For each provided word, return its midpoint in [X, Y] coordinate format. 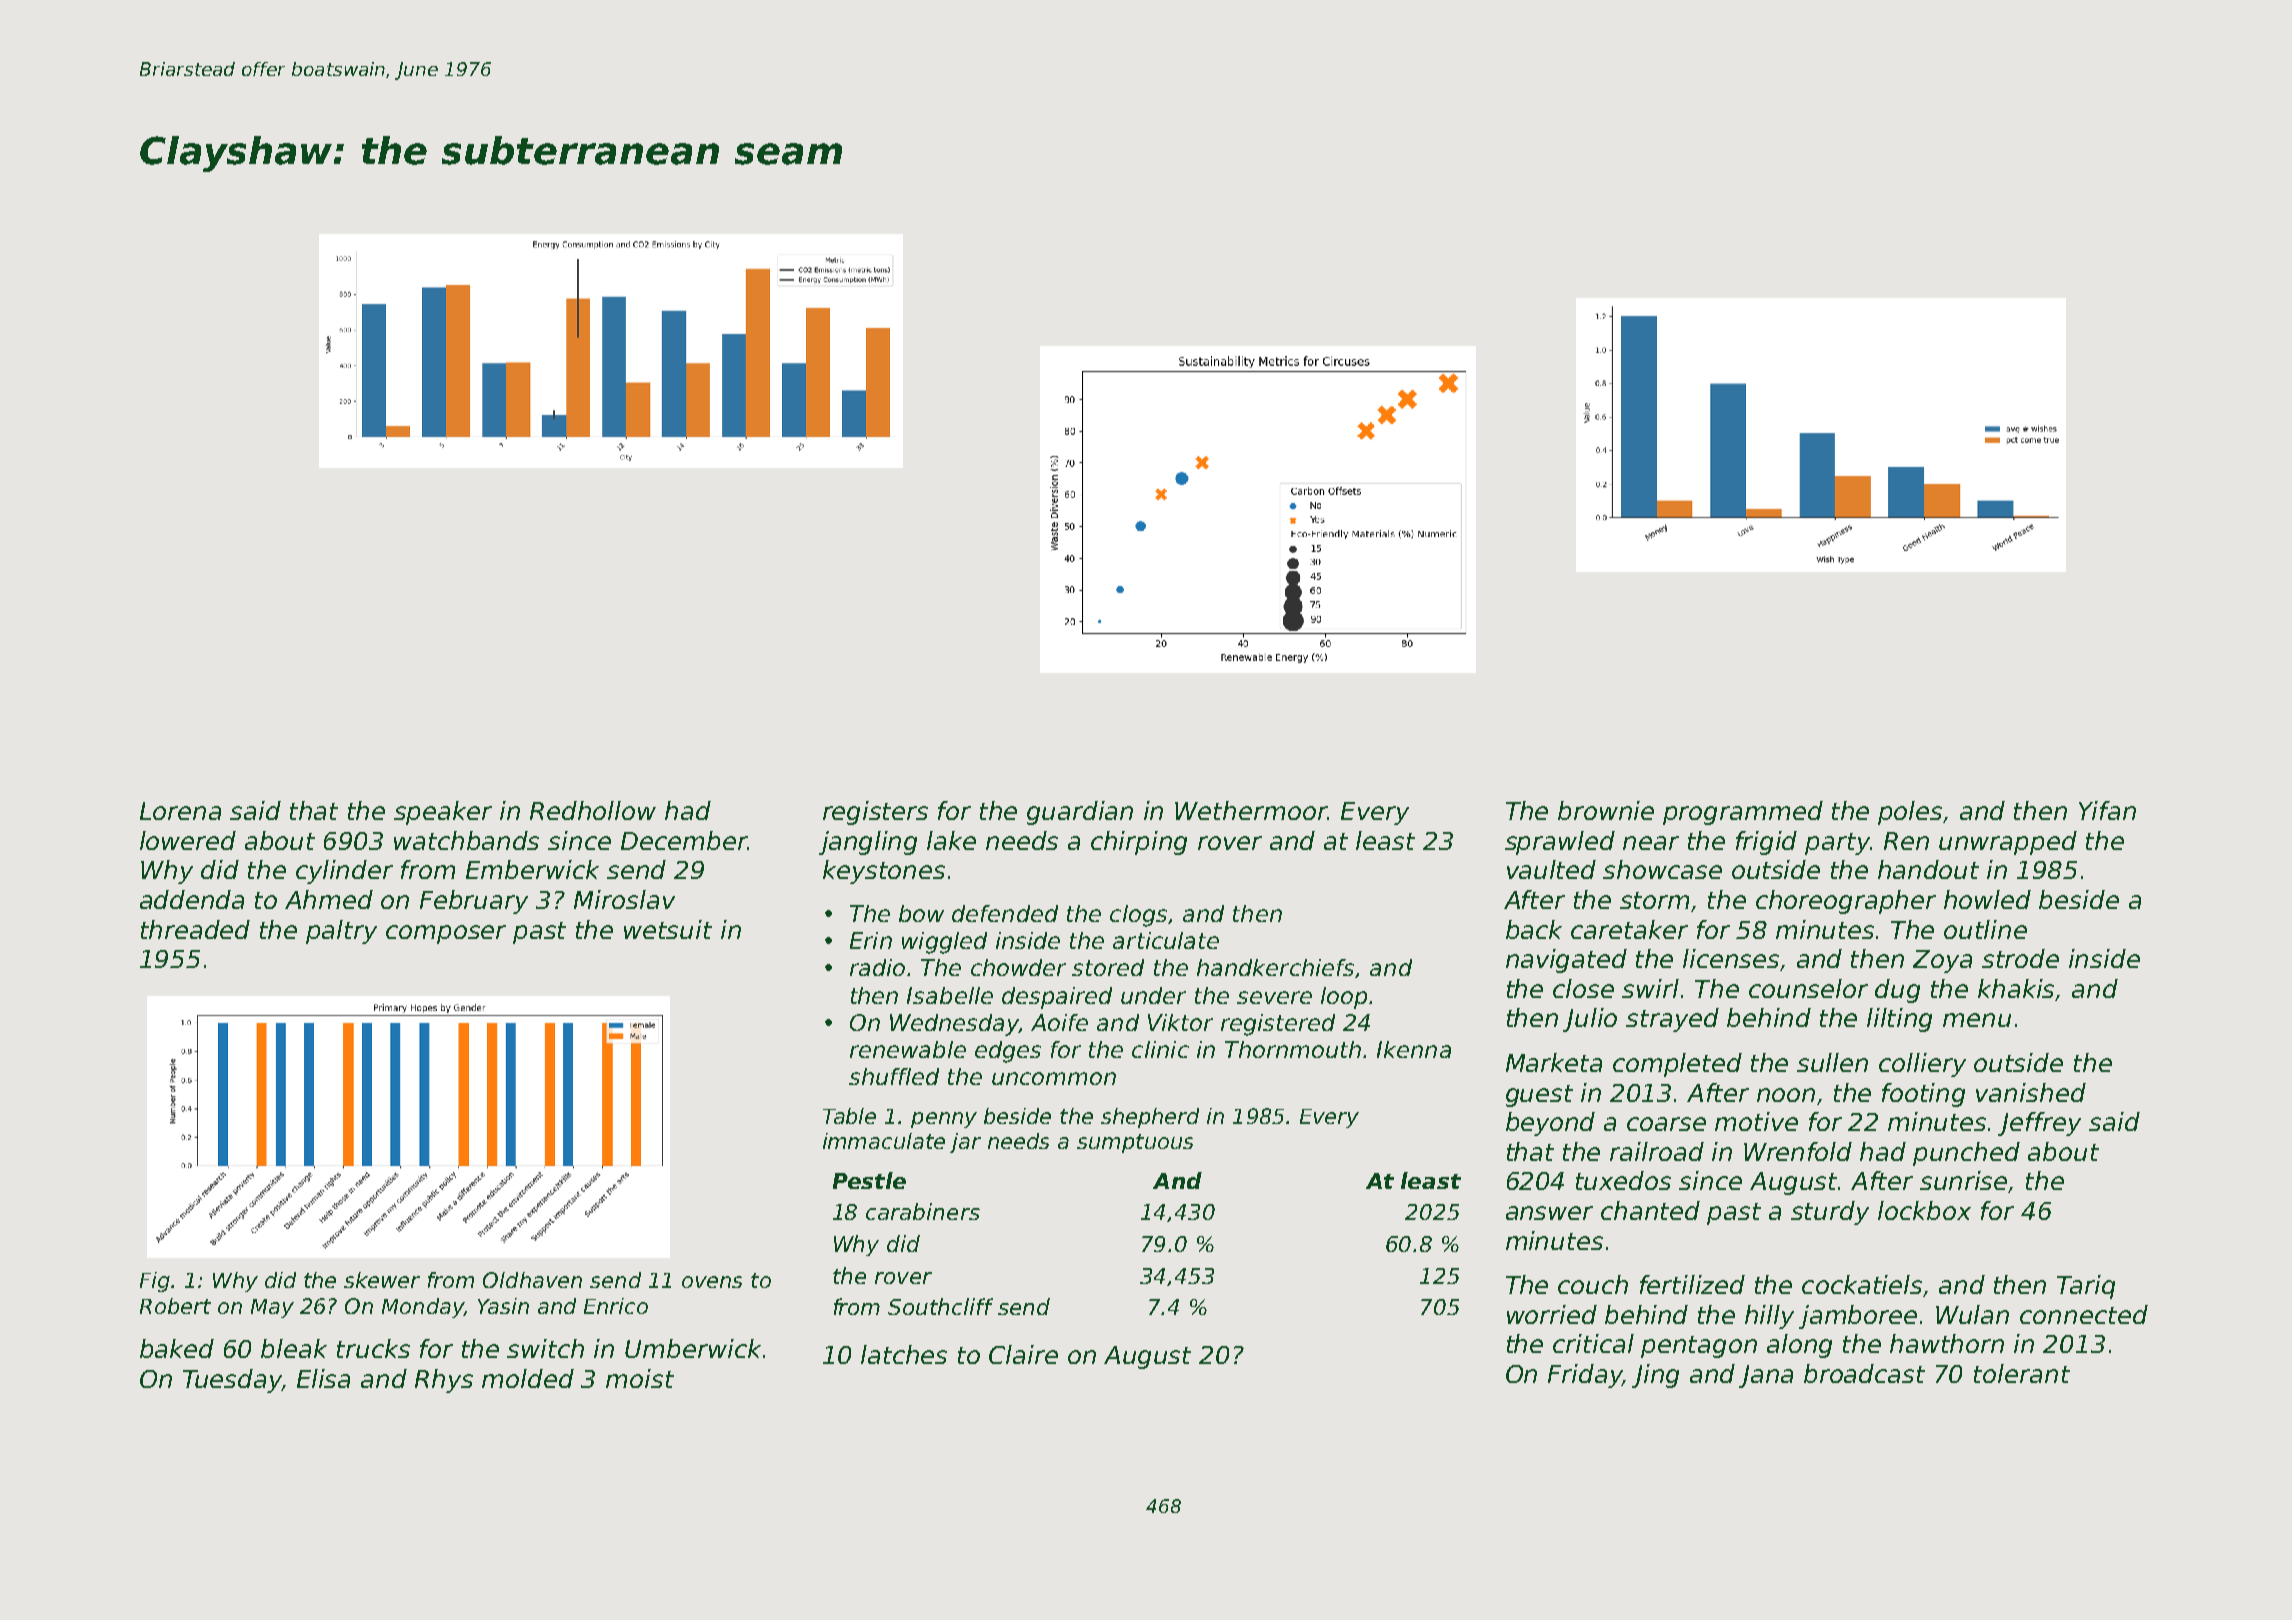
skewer [382, 1280]
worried [1552, 1314]
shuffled [894, 1076]
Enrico [616, 1306]
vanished [2031, 1092]
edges [1008, 1052]
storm [1654, 900]
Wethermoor [1251, 810]
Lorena [180, 811]
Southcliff [940, 1306]
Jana [1766, 1376]
